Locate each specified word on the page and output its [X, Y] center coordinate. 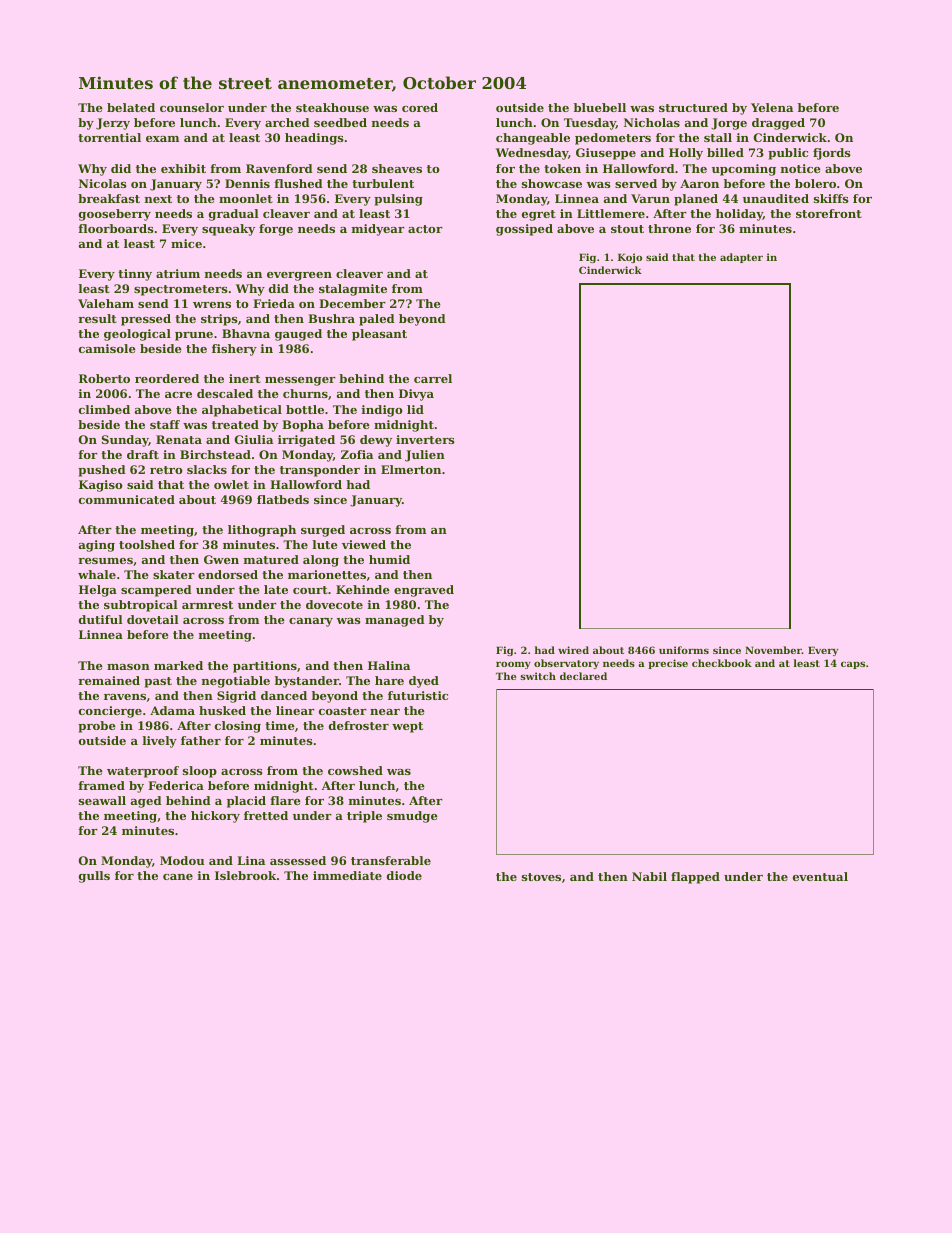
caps [853, 665]
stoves [541, 877]
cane [178, 877]
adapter [741, 258]
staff [165, 424]
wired [573, 650]
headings [314, 139]
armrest [207, 605]
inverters [425, 439]
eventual [820, 876]
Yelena [772, 107]
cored [420, 107]
